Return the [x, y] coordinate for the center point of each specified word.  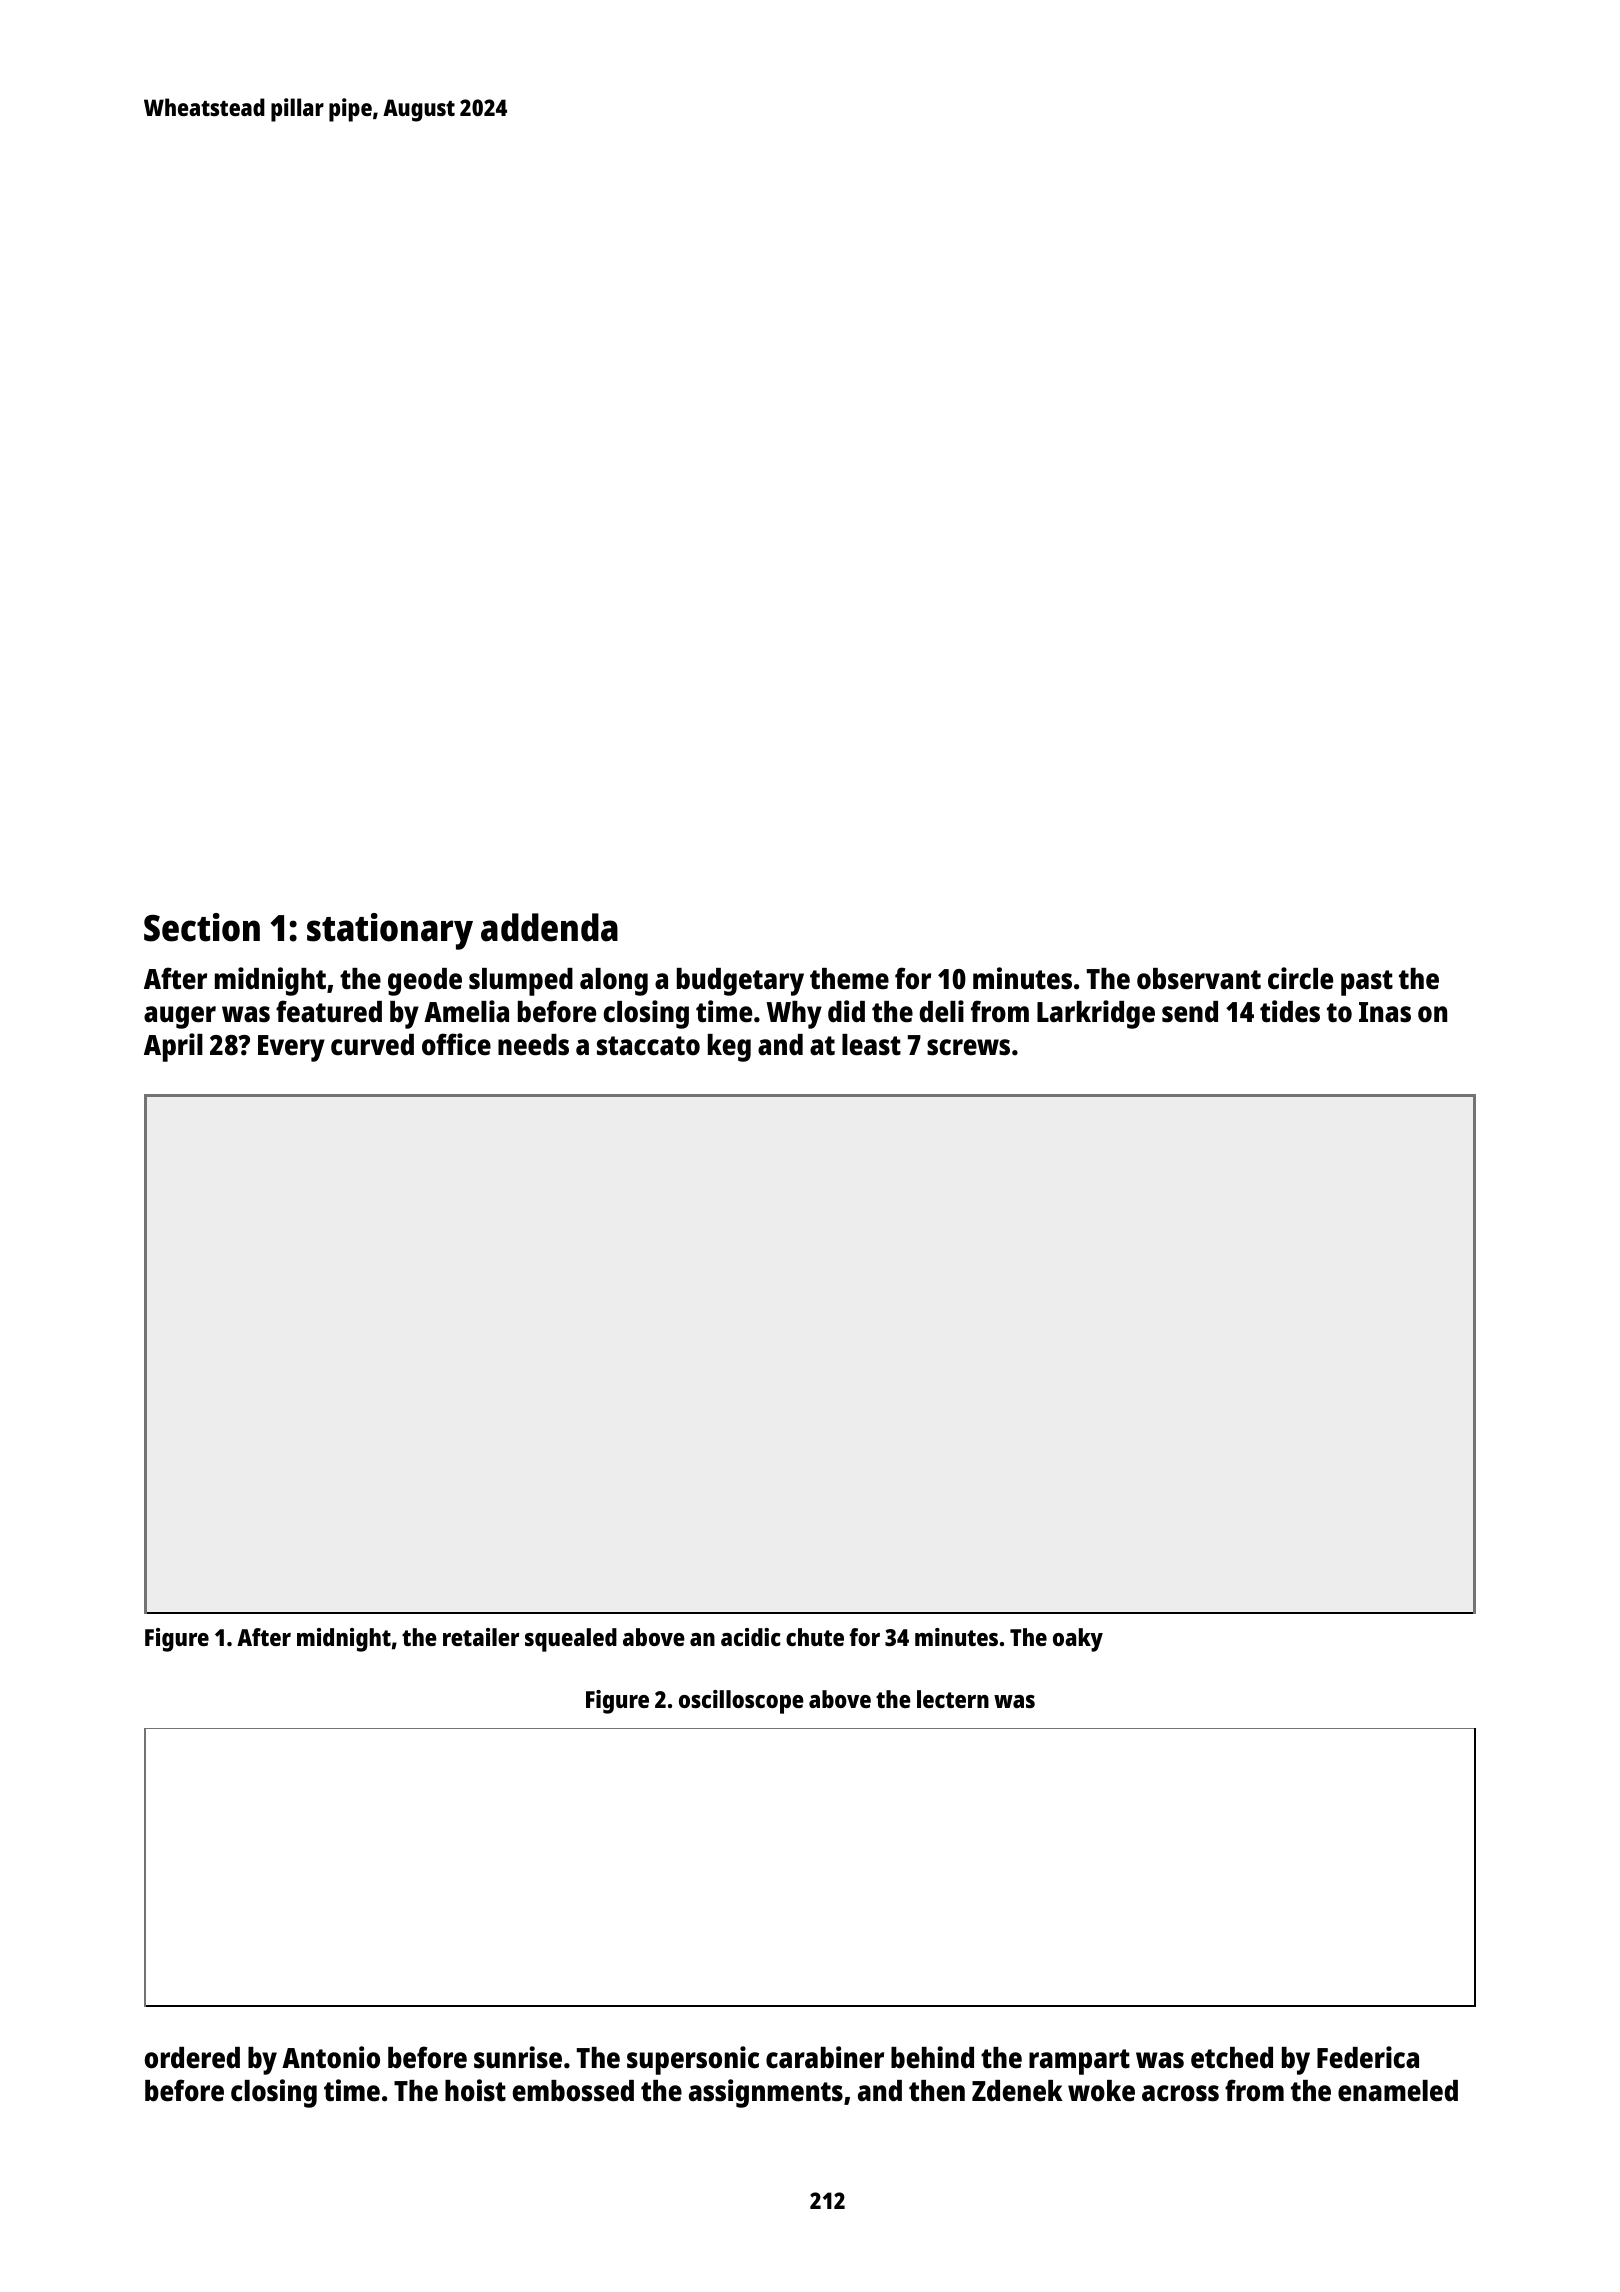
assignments [766, 2093]
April [173, 1047]
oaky [1078, 1640]
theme [849, 979]
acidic [751, 1637]
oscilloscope [741, 1702]
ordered [192, 2058]
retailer [481, 1637]
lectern [953, 1699]
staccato [648, 1046]
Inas [1385, 1012]
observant [1199, 979]
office [456, 1044]
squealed [571, 1640]
